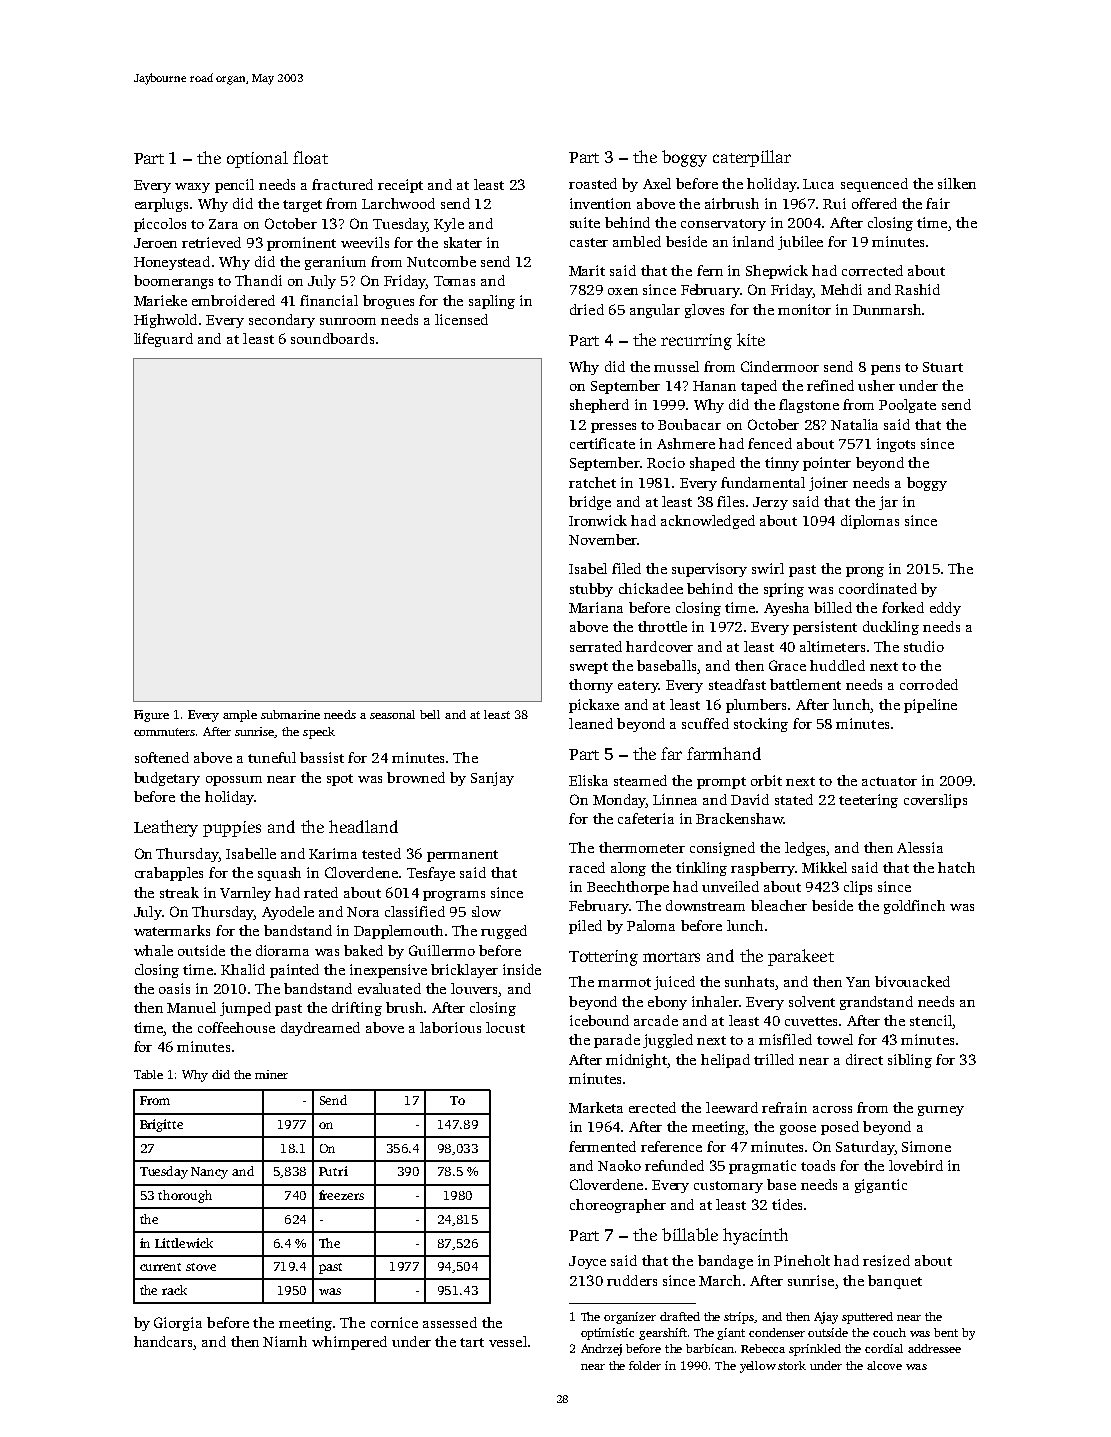 This image has width=1111, height=1437. I want to click on chickadee, so click(651, 588).
